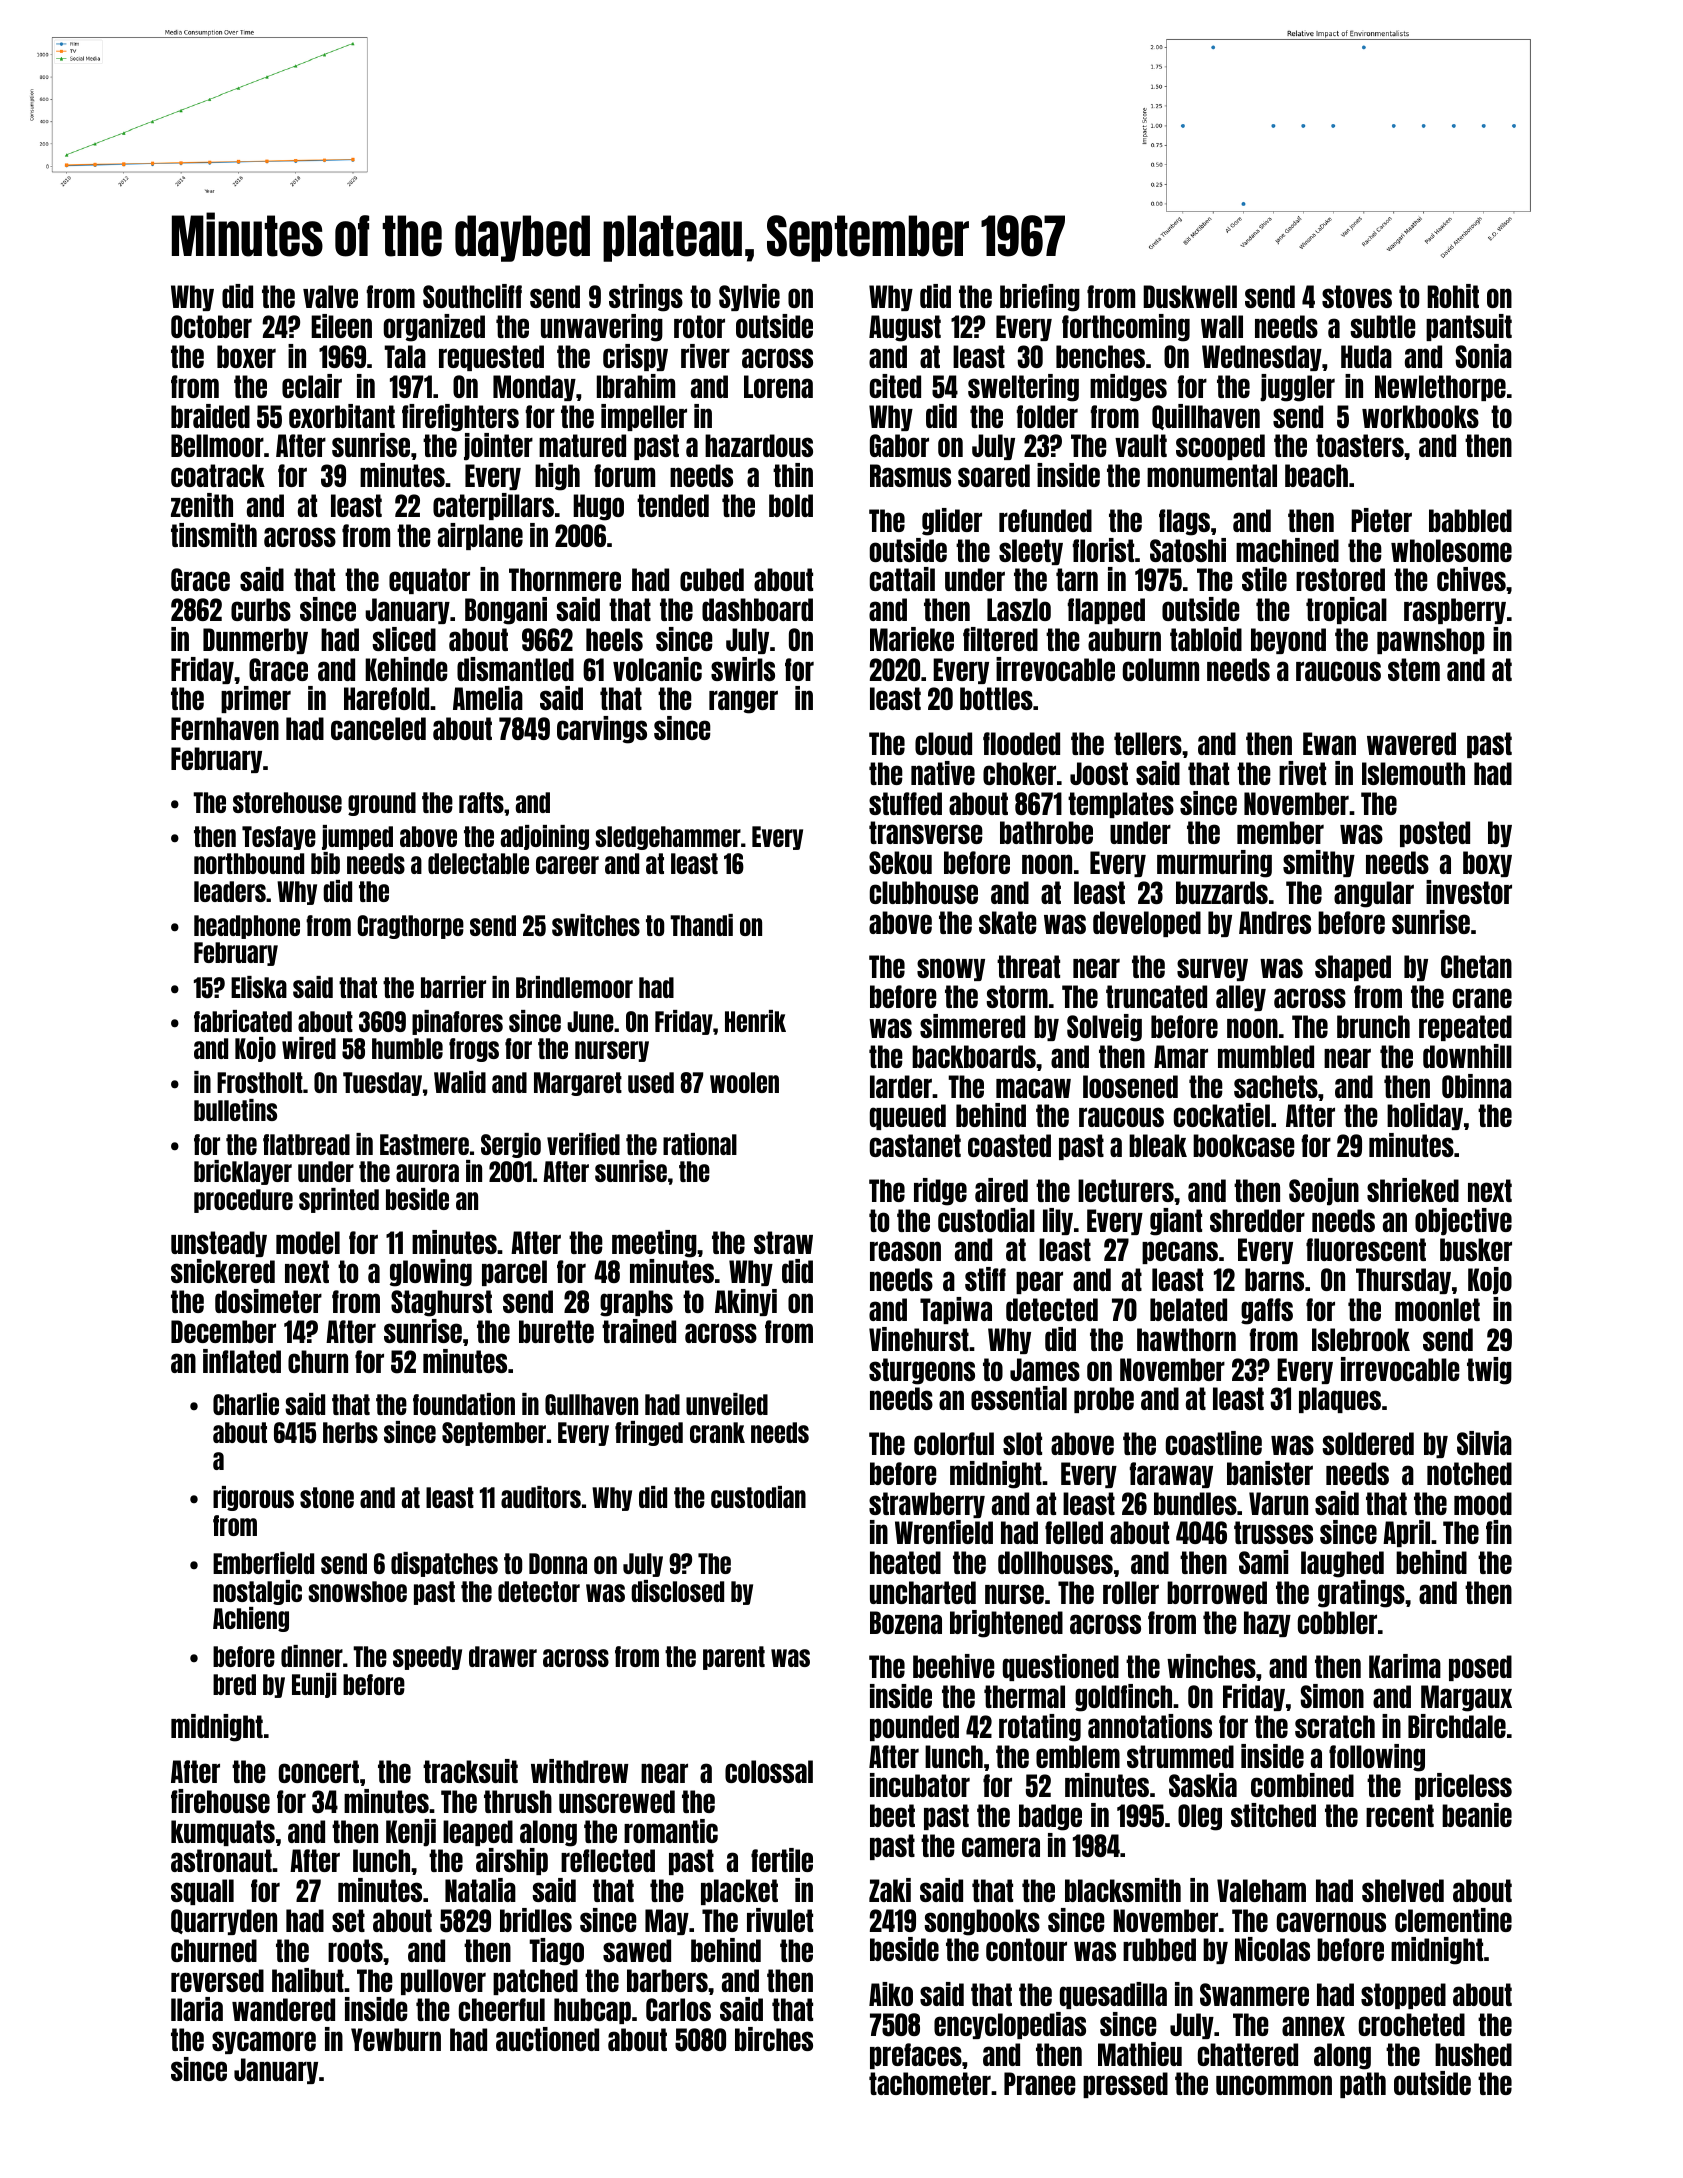 This document has width=1683, height=2178. I want to click on uncommon, so click(1274, 2085).
